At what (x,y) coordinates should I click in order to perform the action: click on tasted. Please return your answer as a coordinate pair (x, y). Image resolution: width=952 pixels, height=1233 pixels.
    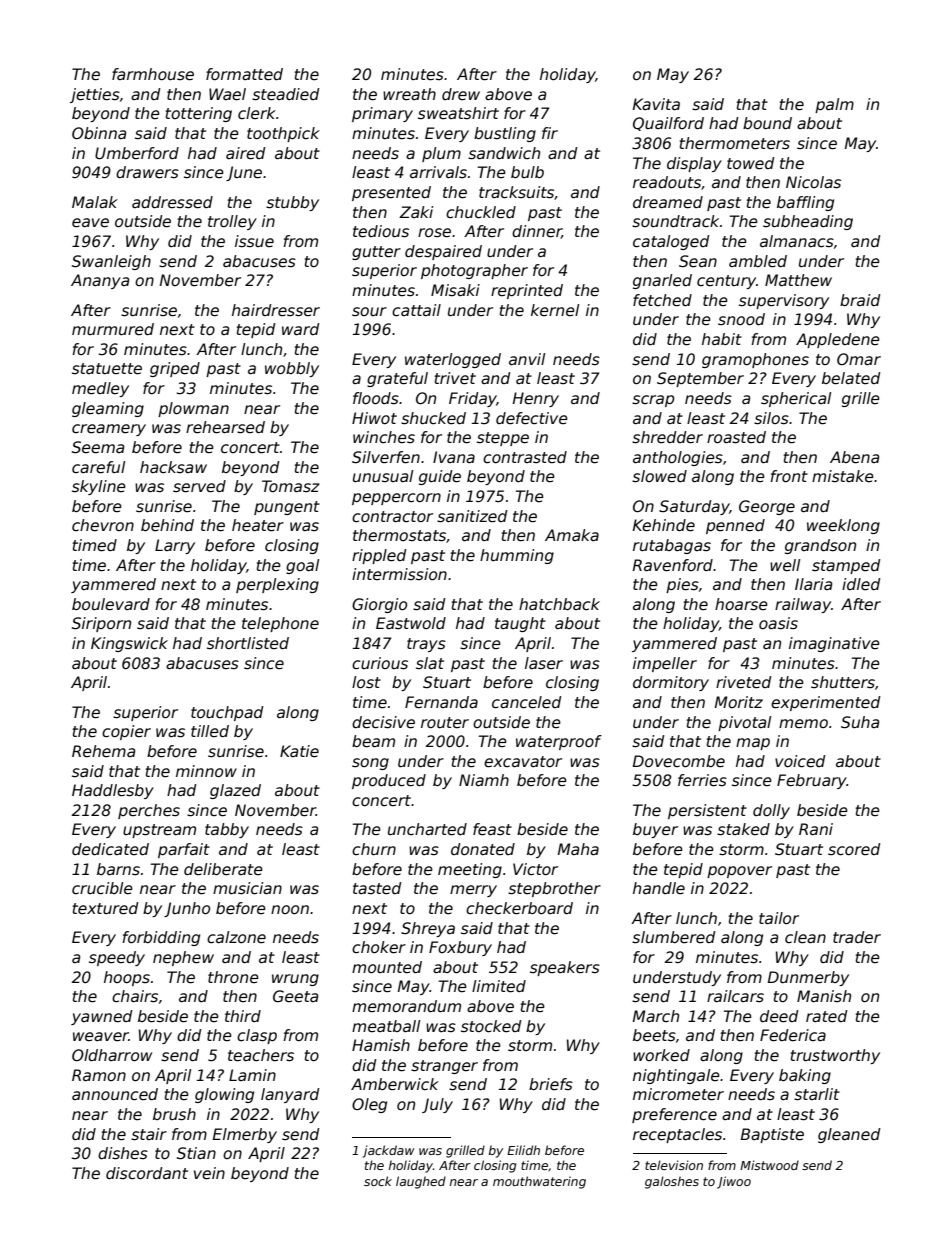
    Looking at the image, I should click on (377, 888).
